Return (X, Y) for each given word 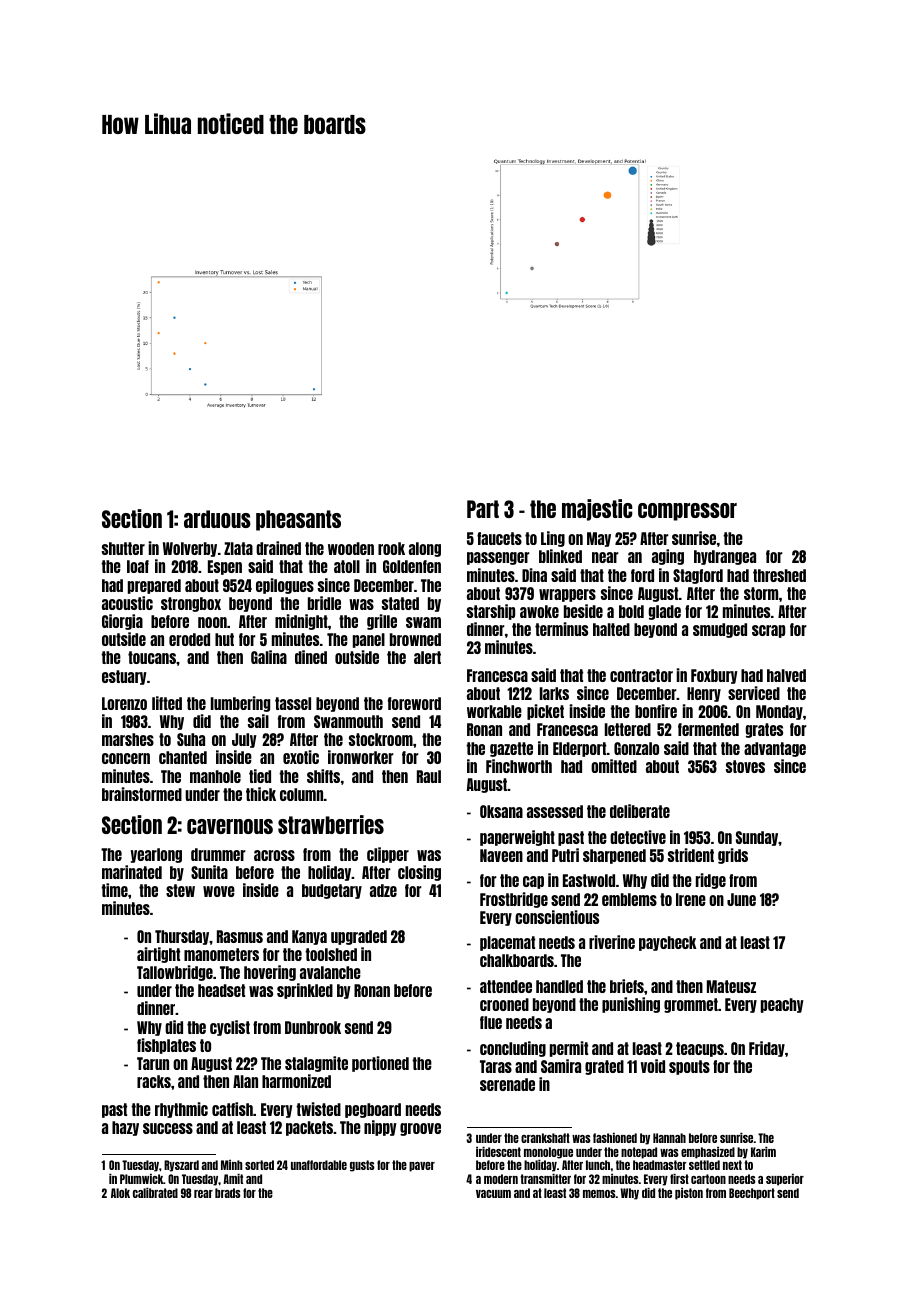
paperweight (517, 838)
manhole (215, 776)
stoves (745, 766)
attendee (506, 986)
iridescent (498, 1151)
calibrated (155, 1192)
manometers (221, 954)
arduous (217, 519)
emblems (629, 899)
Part (483, 509)
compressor (687, 512)
